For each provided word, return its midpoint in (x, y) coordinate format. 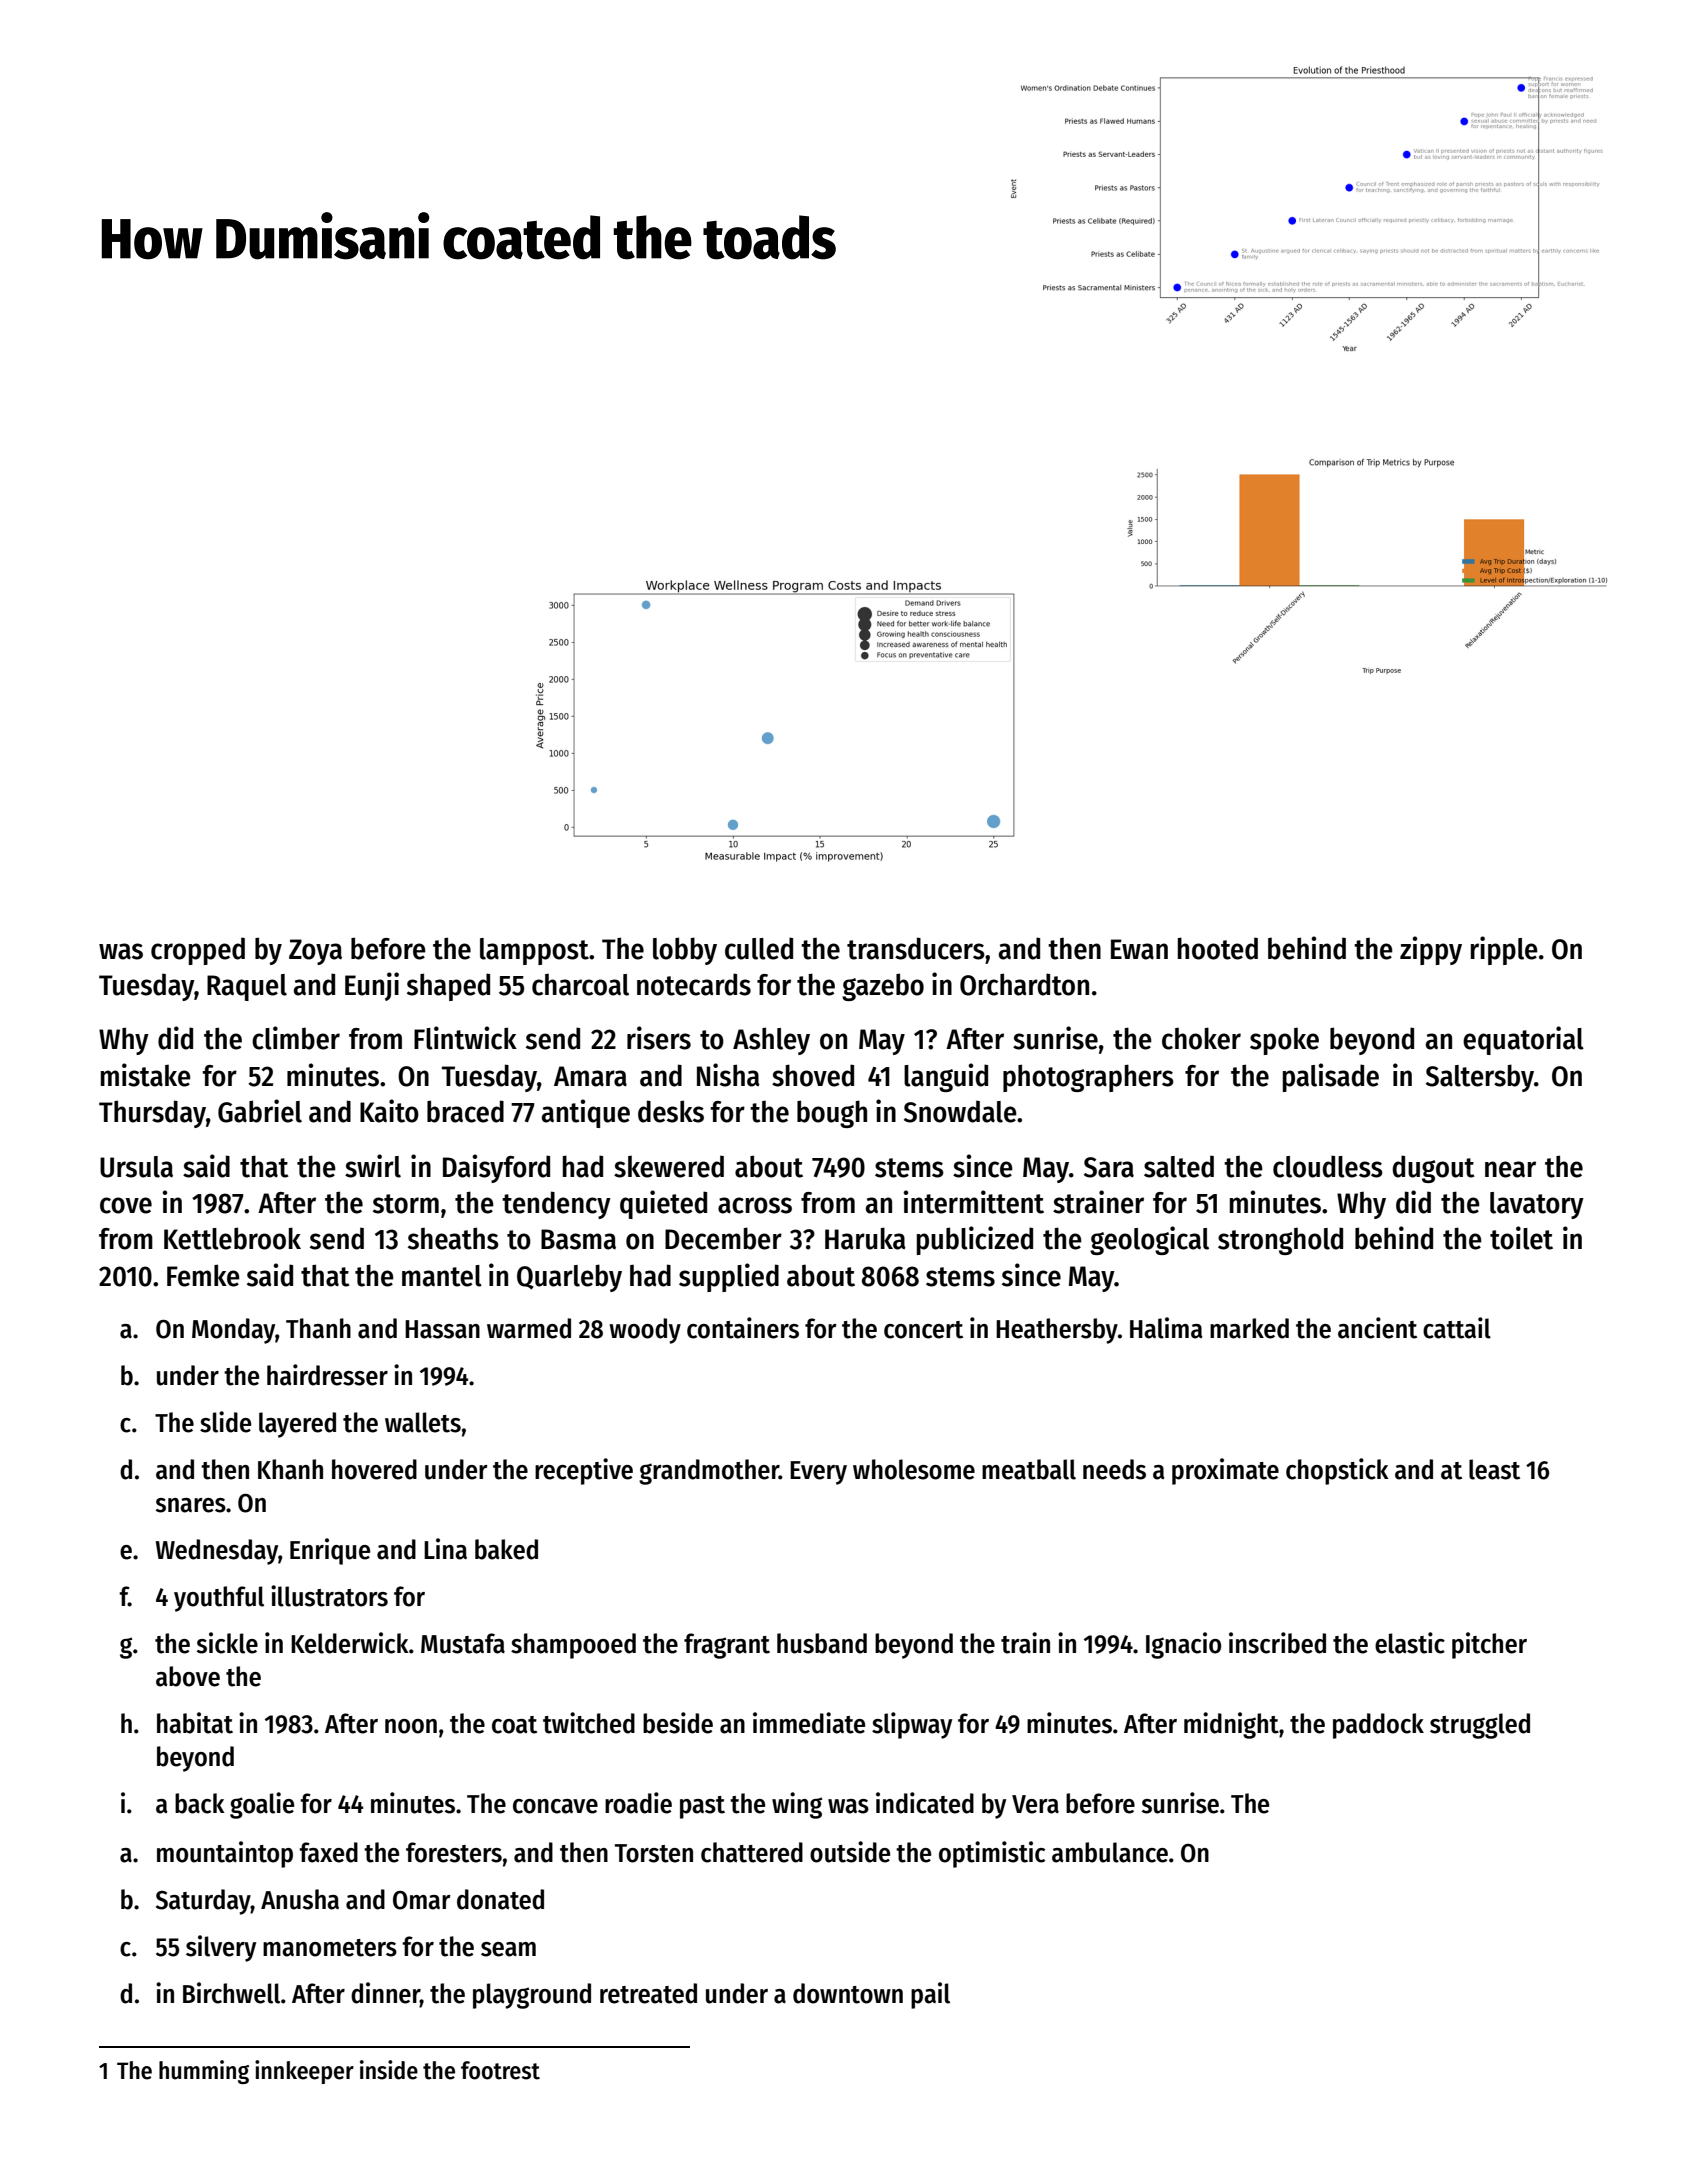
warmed (529, 1328)
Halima (1166, 1328)
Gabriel (260, 1111)
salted (1179, 1166)
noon (411, 1726)
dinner (385, 1993)
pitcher (1489, 1645)
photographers (1088, 1078)
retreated (648, 1993)
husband (822, 1643)
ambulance (1110, 1852)
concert (923, 1330)
